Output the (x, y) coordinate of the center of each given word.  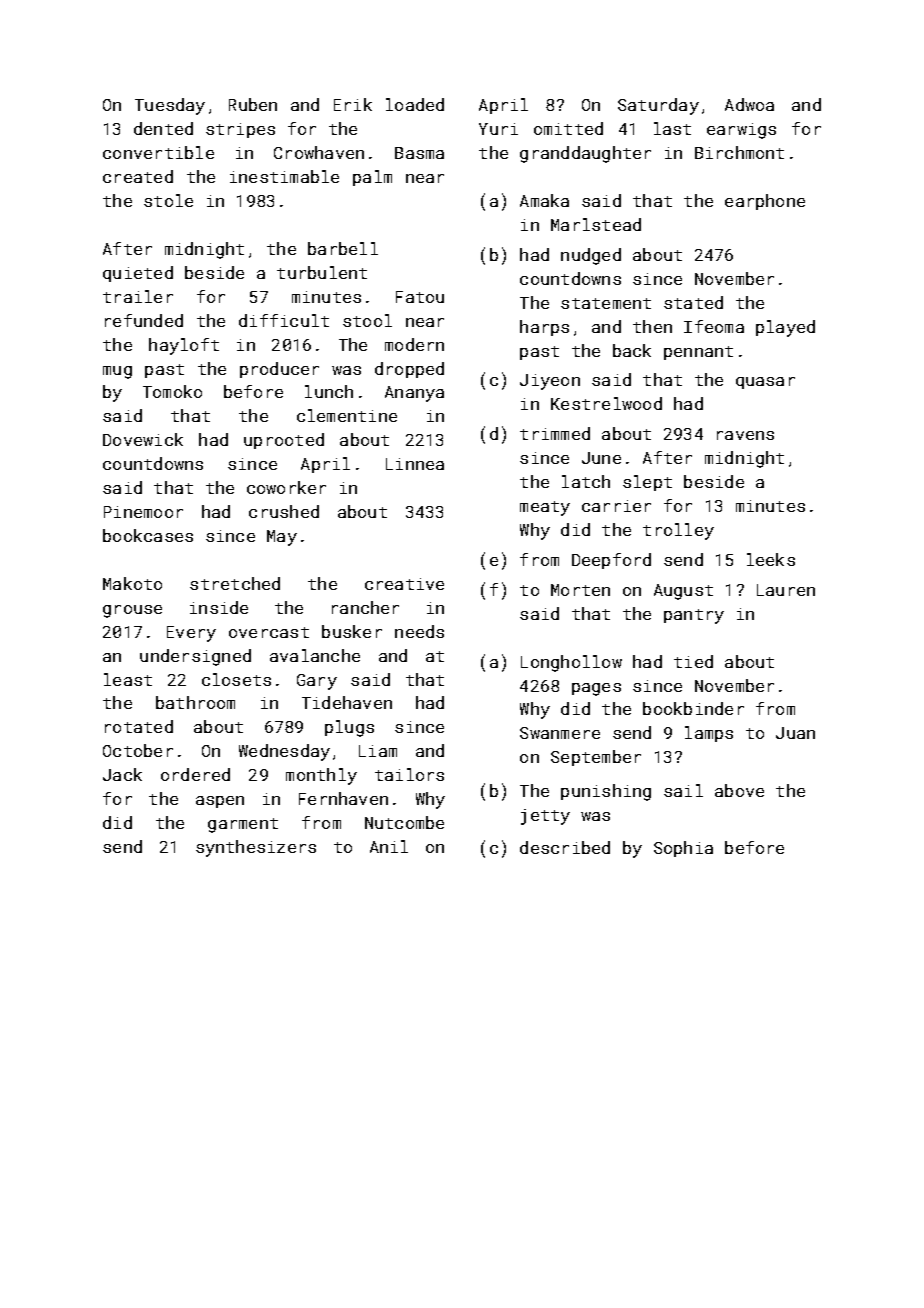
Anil (389, 846)
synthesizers (256, 848)
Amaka (544, 200)
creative (404, 584)
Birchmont (739, 152)
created (138, 176)
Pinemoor (143, 512)
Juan (795, 733)
